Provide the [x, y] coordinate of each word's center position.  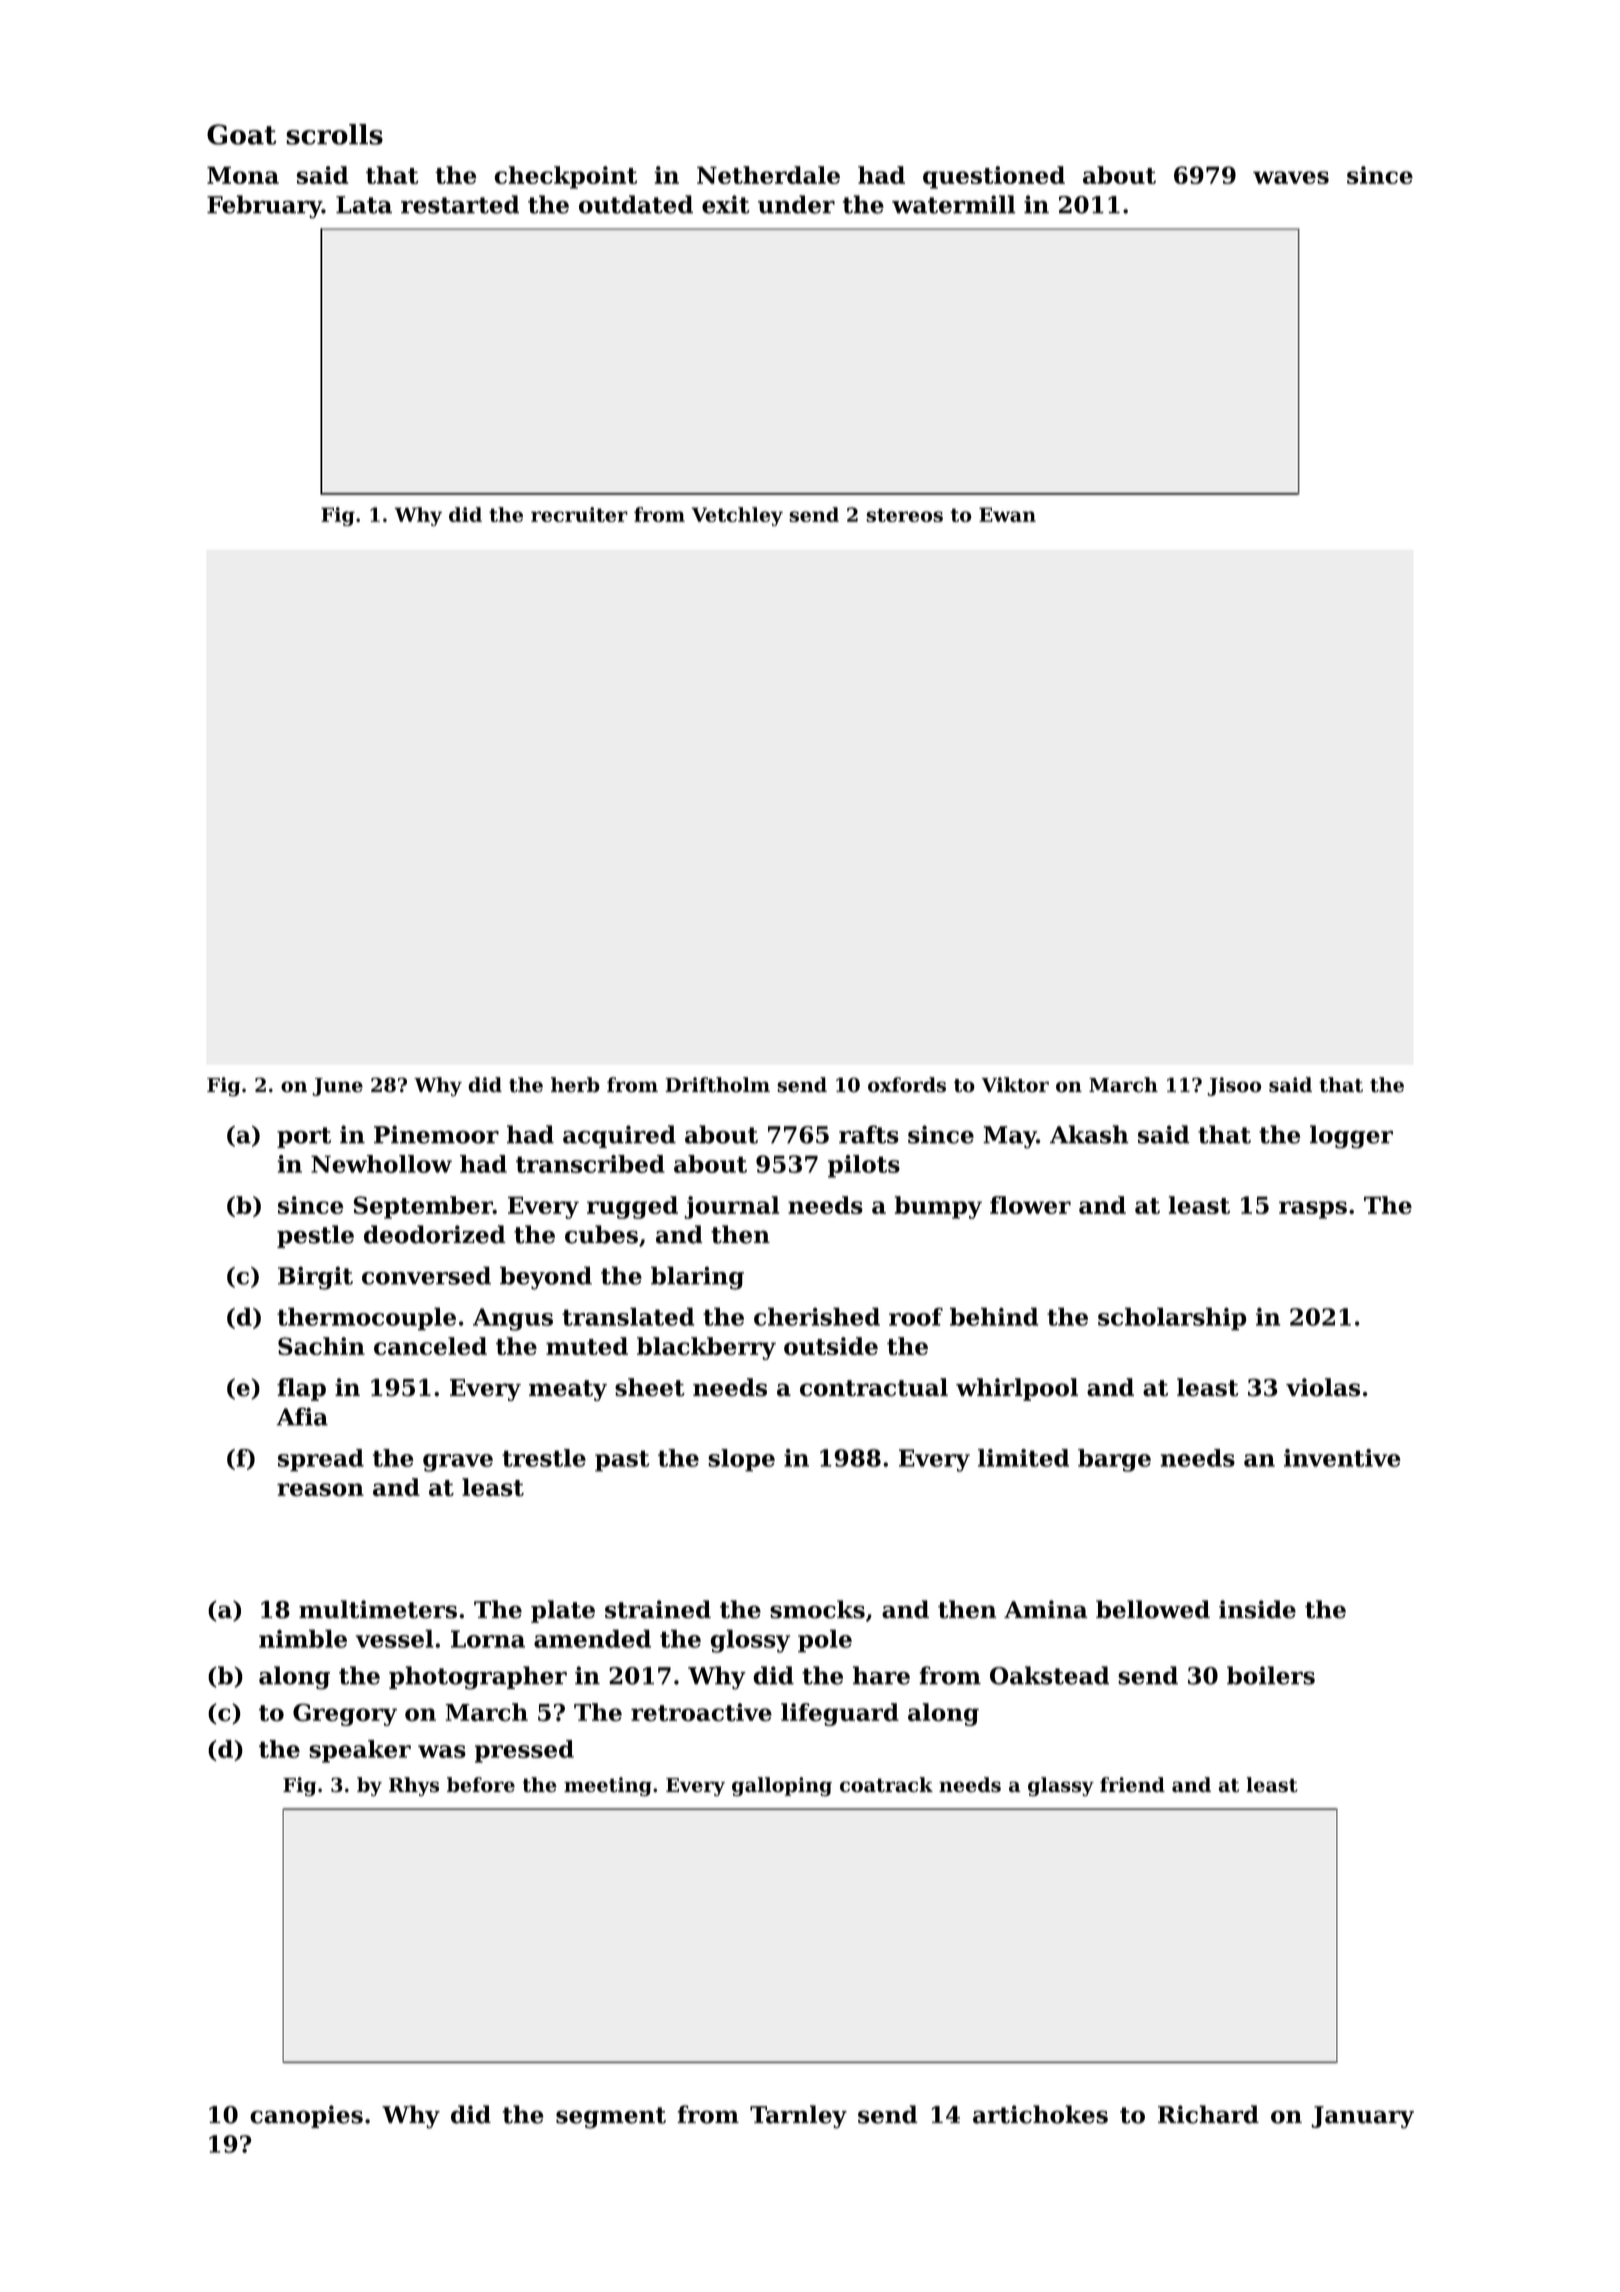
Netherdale [768, 175]
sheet [650, 1387]
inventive [1342, 1458]
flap [301, 1389]
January [1362, 2117]
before [481, 1785]
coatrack [886, 1785]
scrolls [334, 134]
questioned [994, 177]
